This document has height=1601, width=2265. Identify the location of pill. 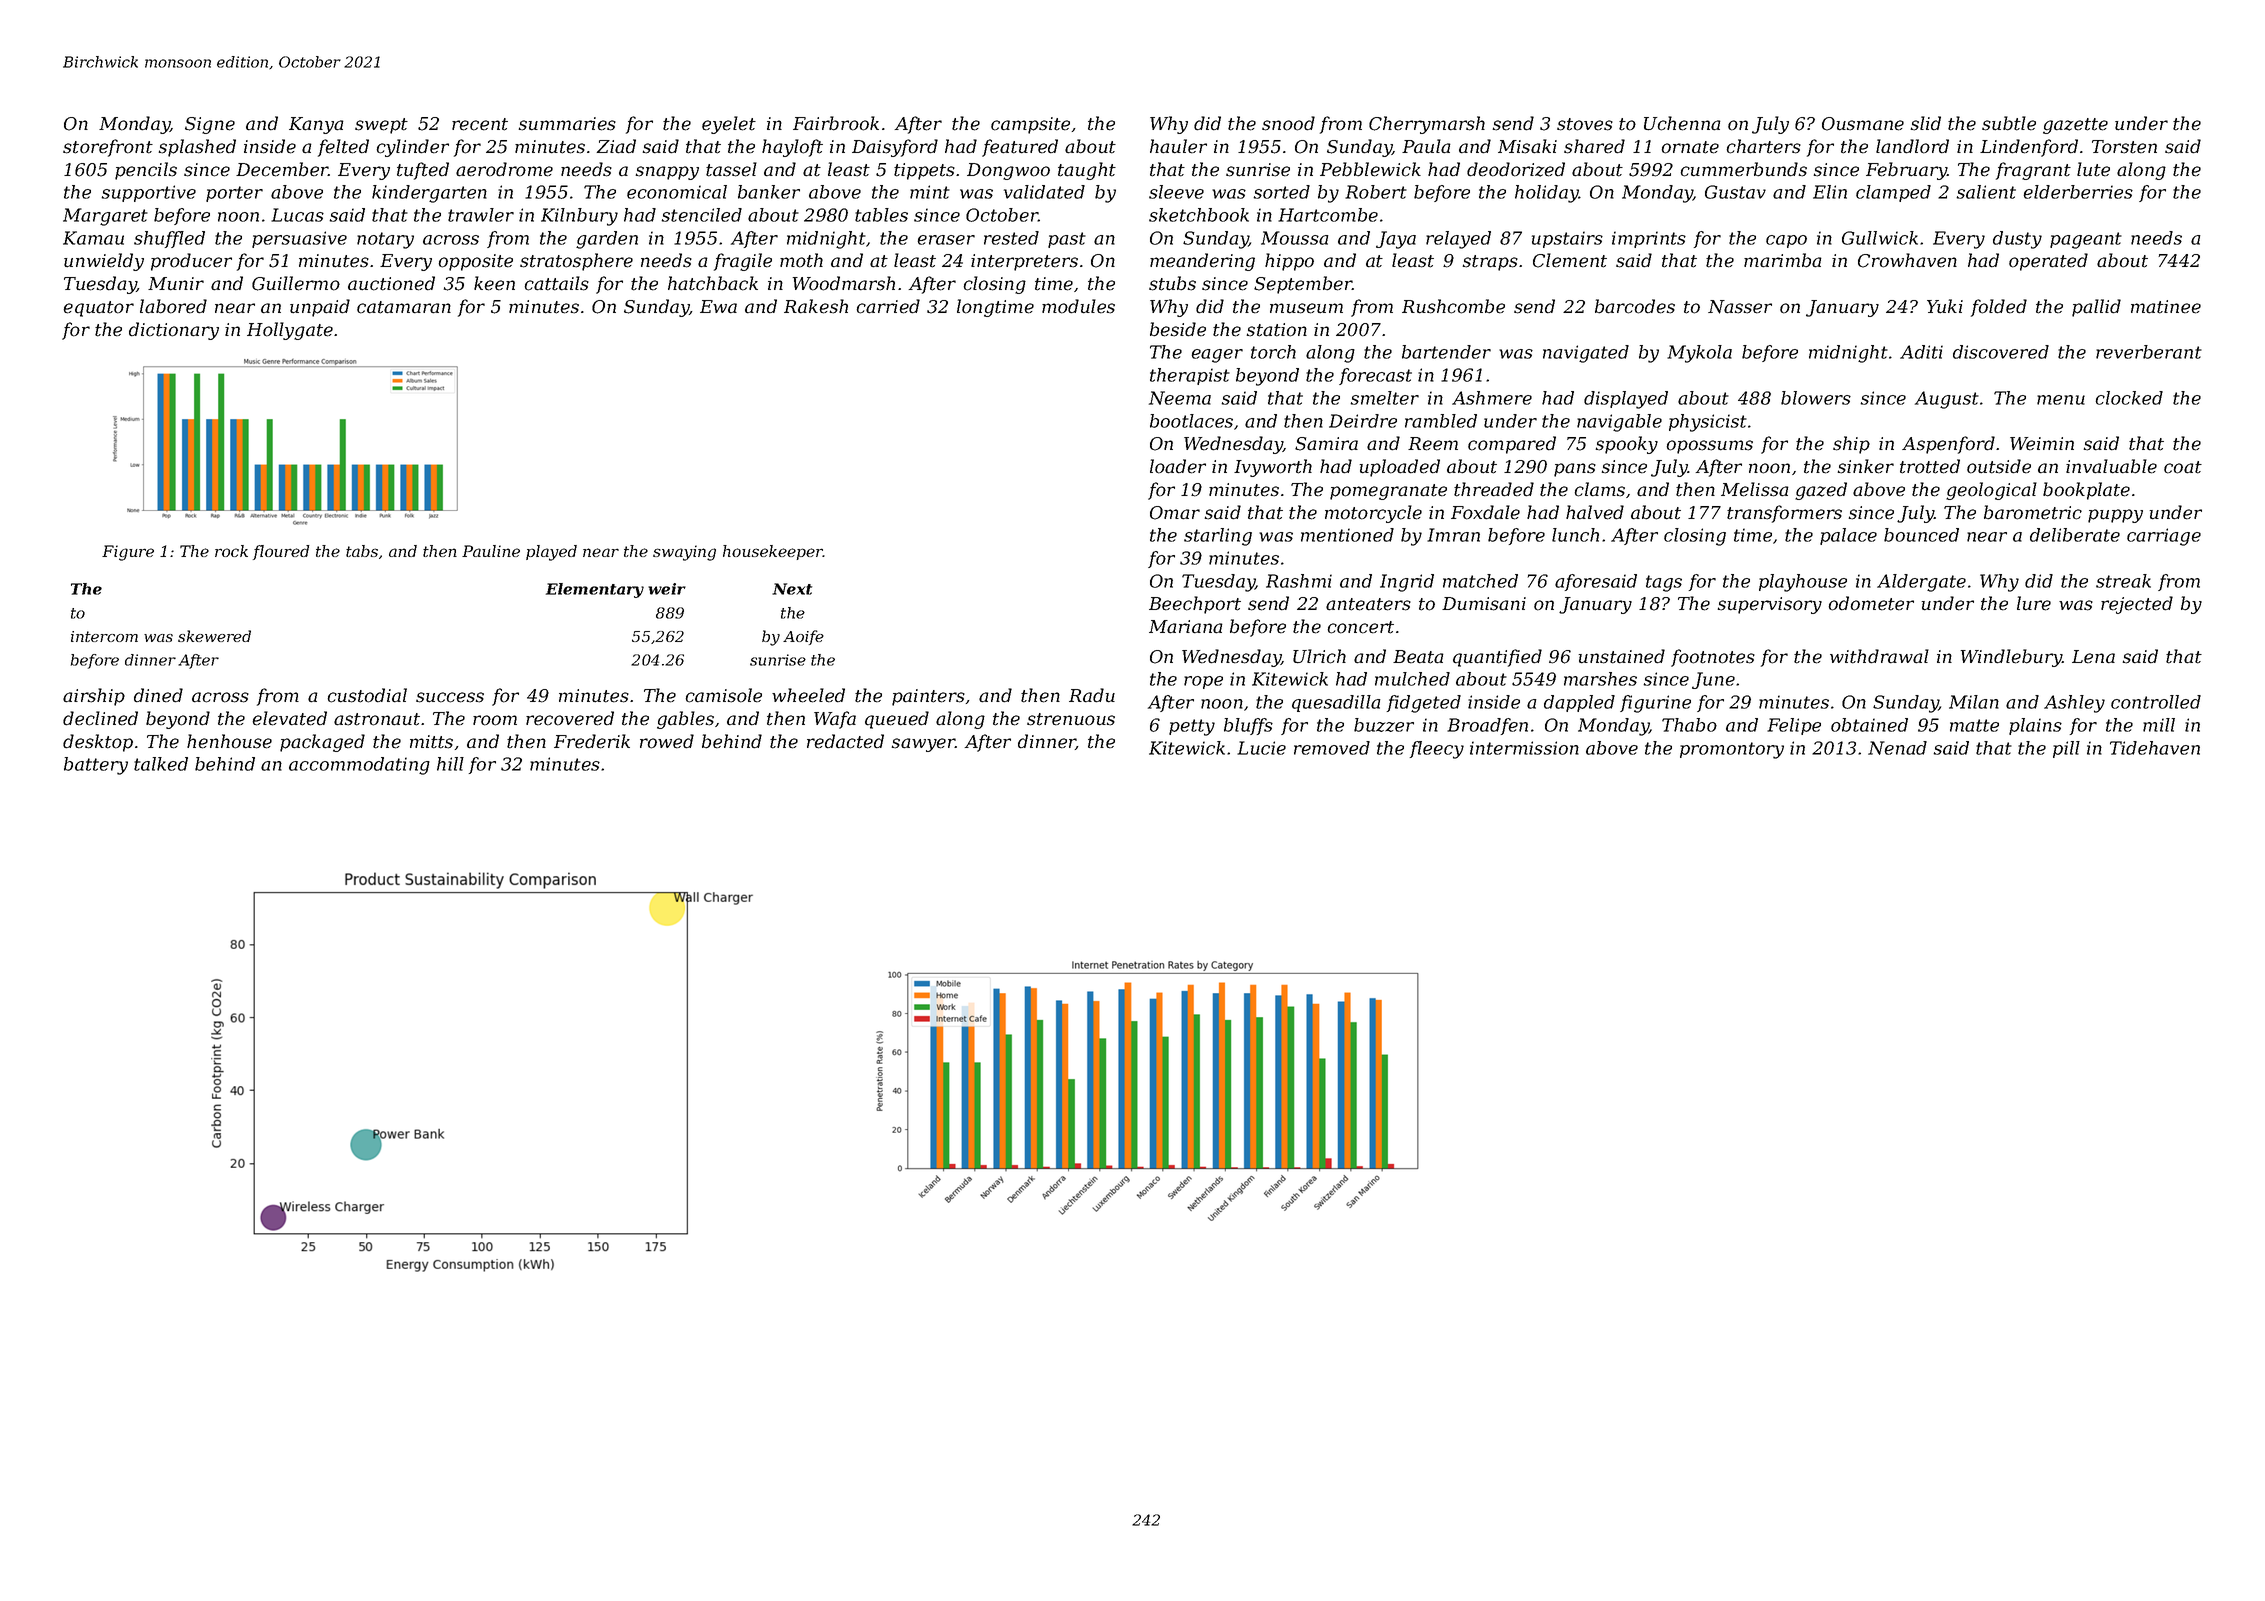
(2066, 749).
